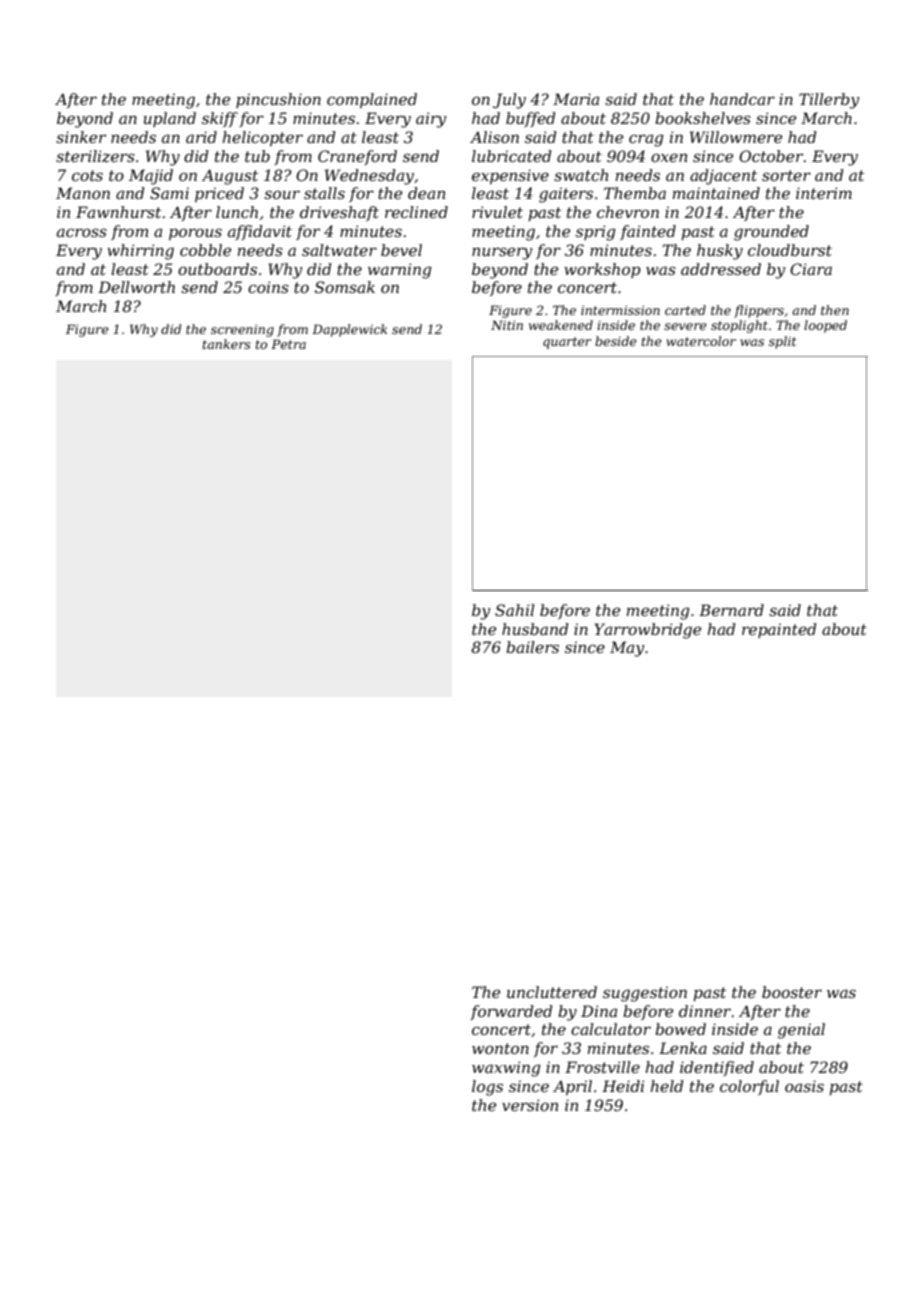  Describe the element at coordinates (531, 119) in the image. I see `buffed` at that location.
